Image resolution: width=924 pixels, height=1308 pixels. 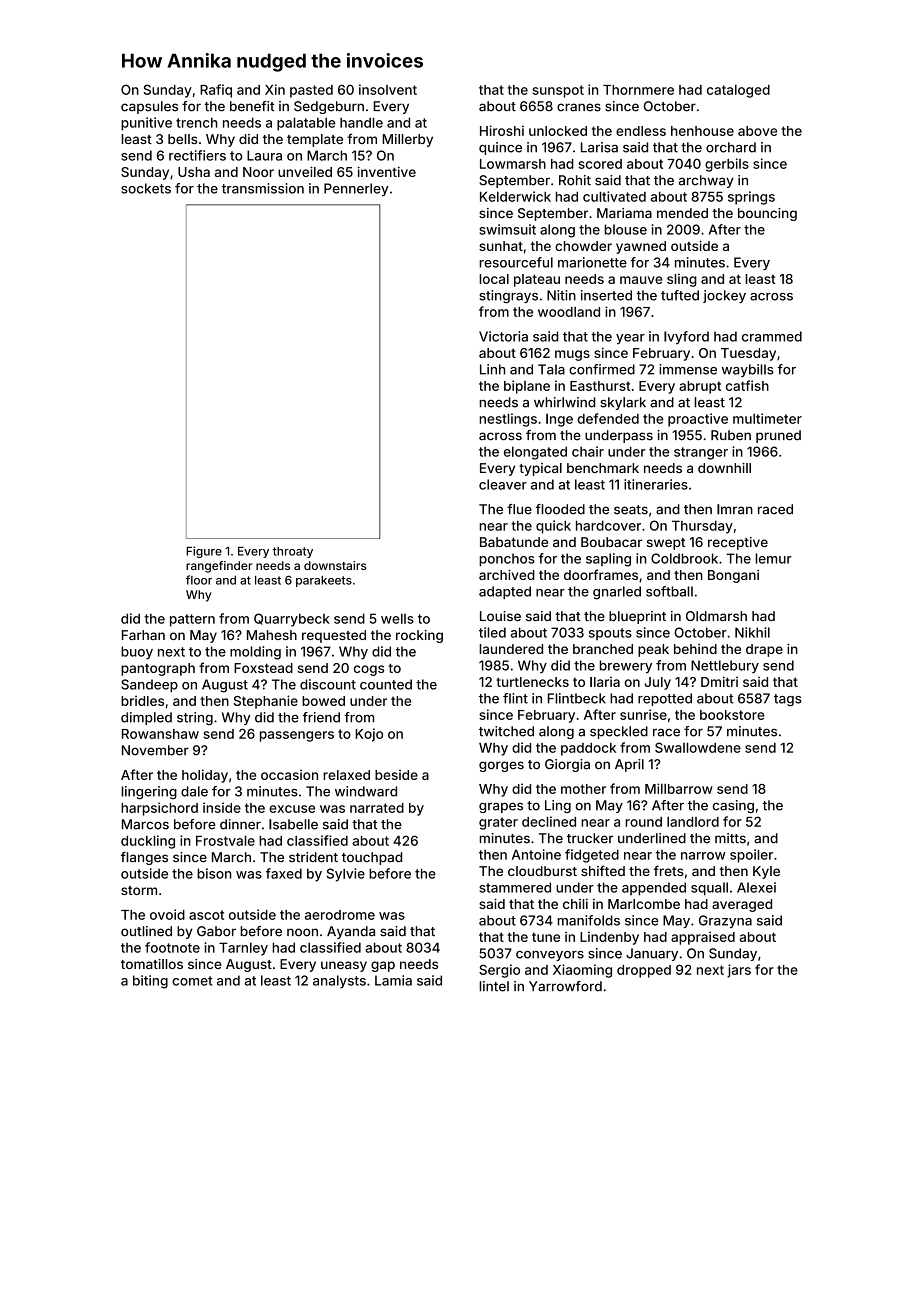 What do you see at coordinates (204, 552) in the screenshot?
I see `Figure` at bounding box center [204, 552].
